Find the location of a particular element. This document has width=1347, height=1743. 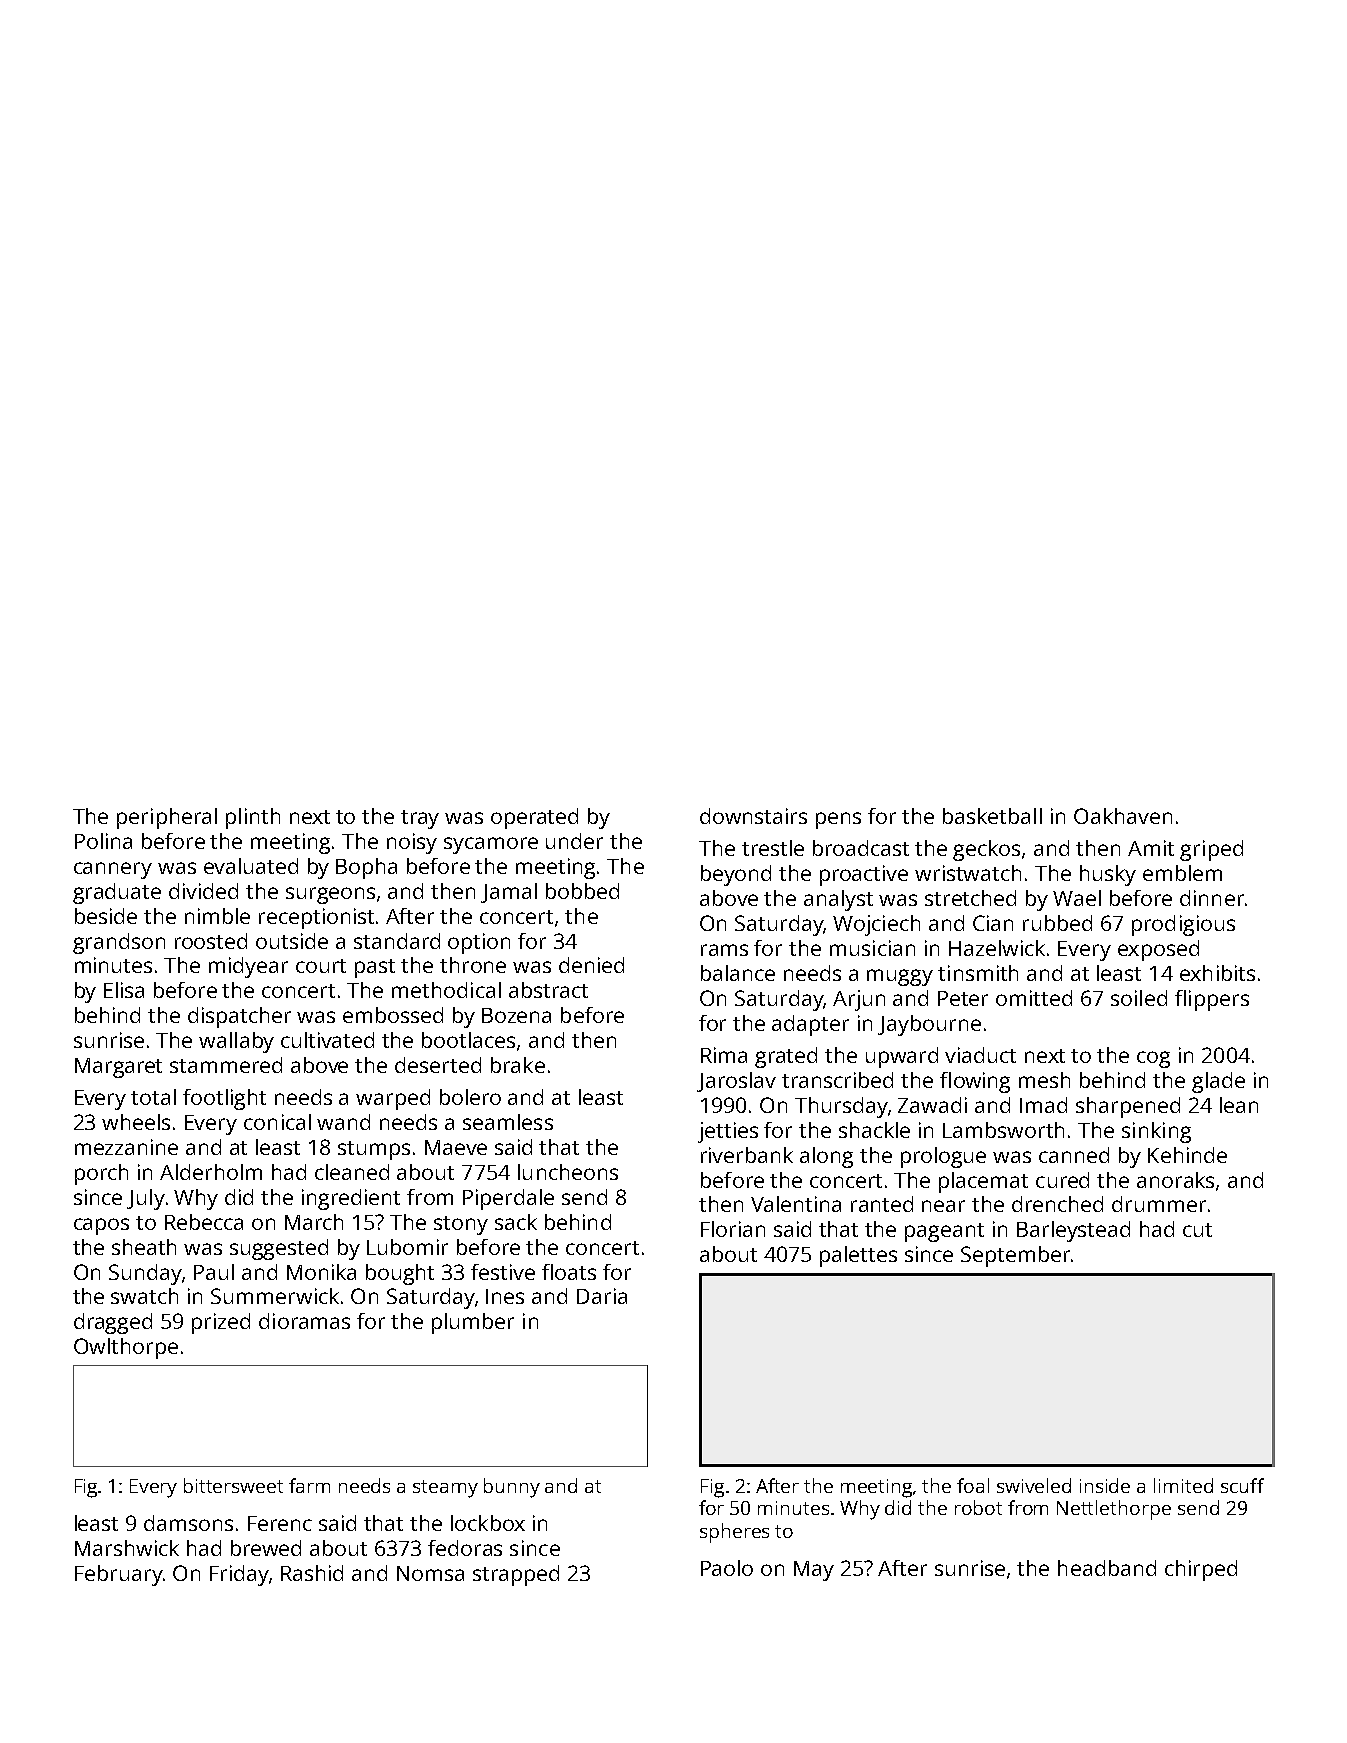

receptionist is located at coordinates (316, 918).
